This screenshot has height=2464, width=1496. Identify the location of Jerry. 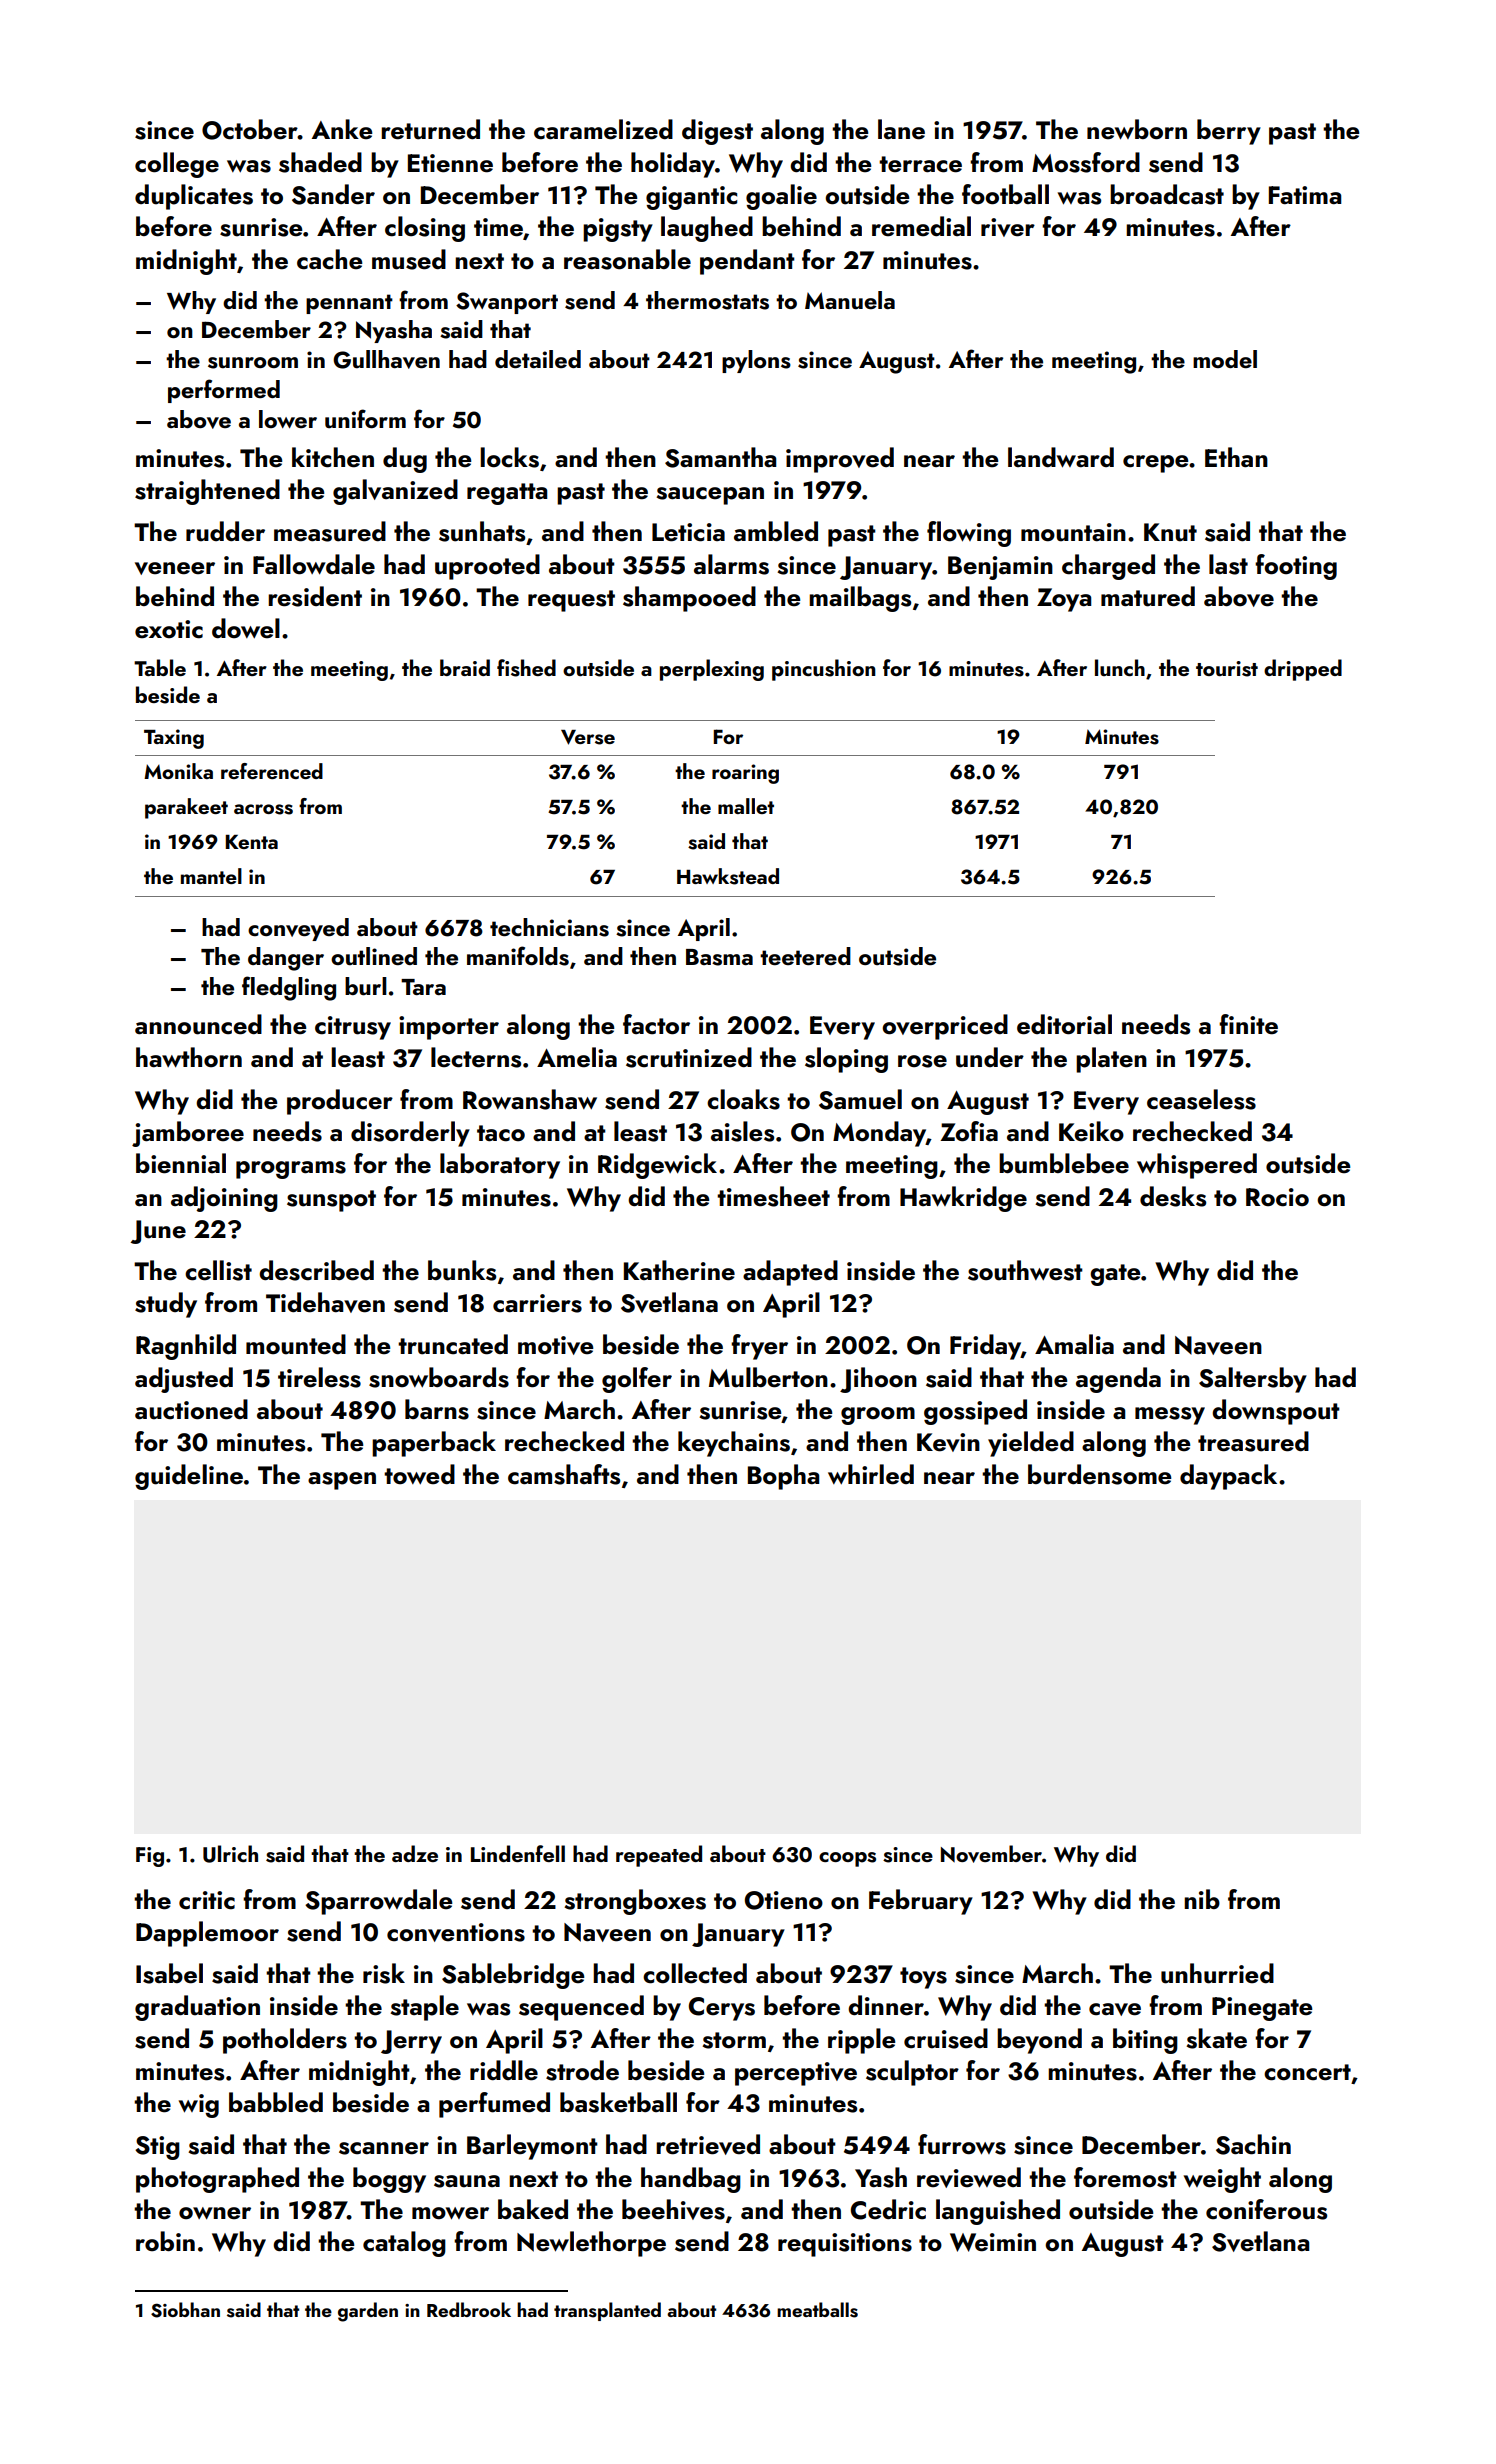
(411, 2042).
